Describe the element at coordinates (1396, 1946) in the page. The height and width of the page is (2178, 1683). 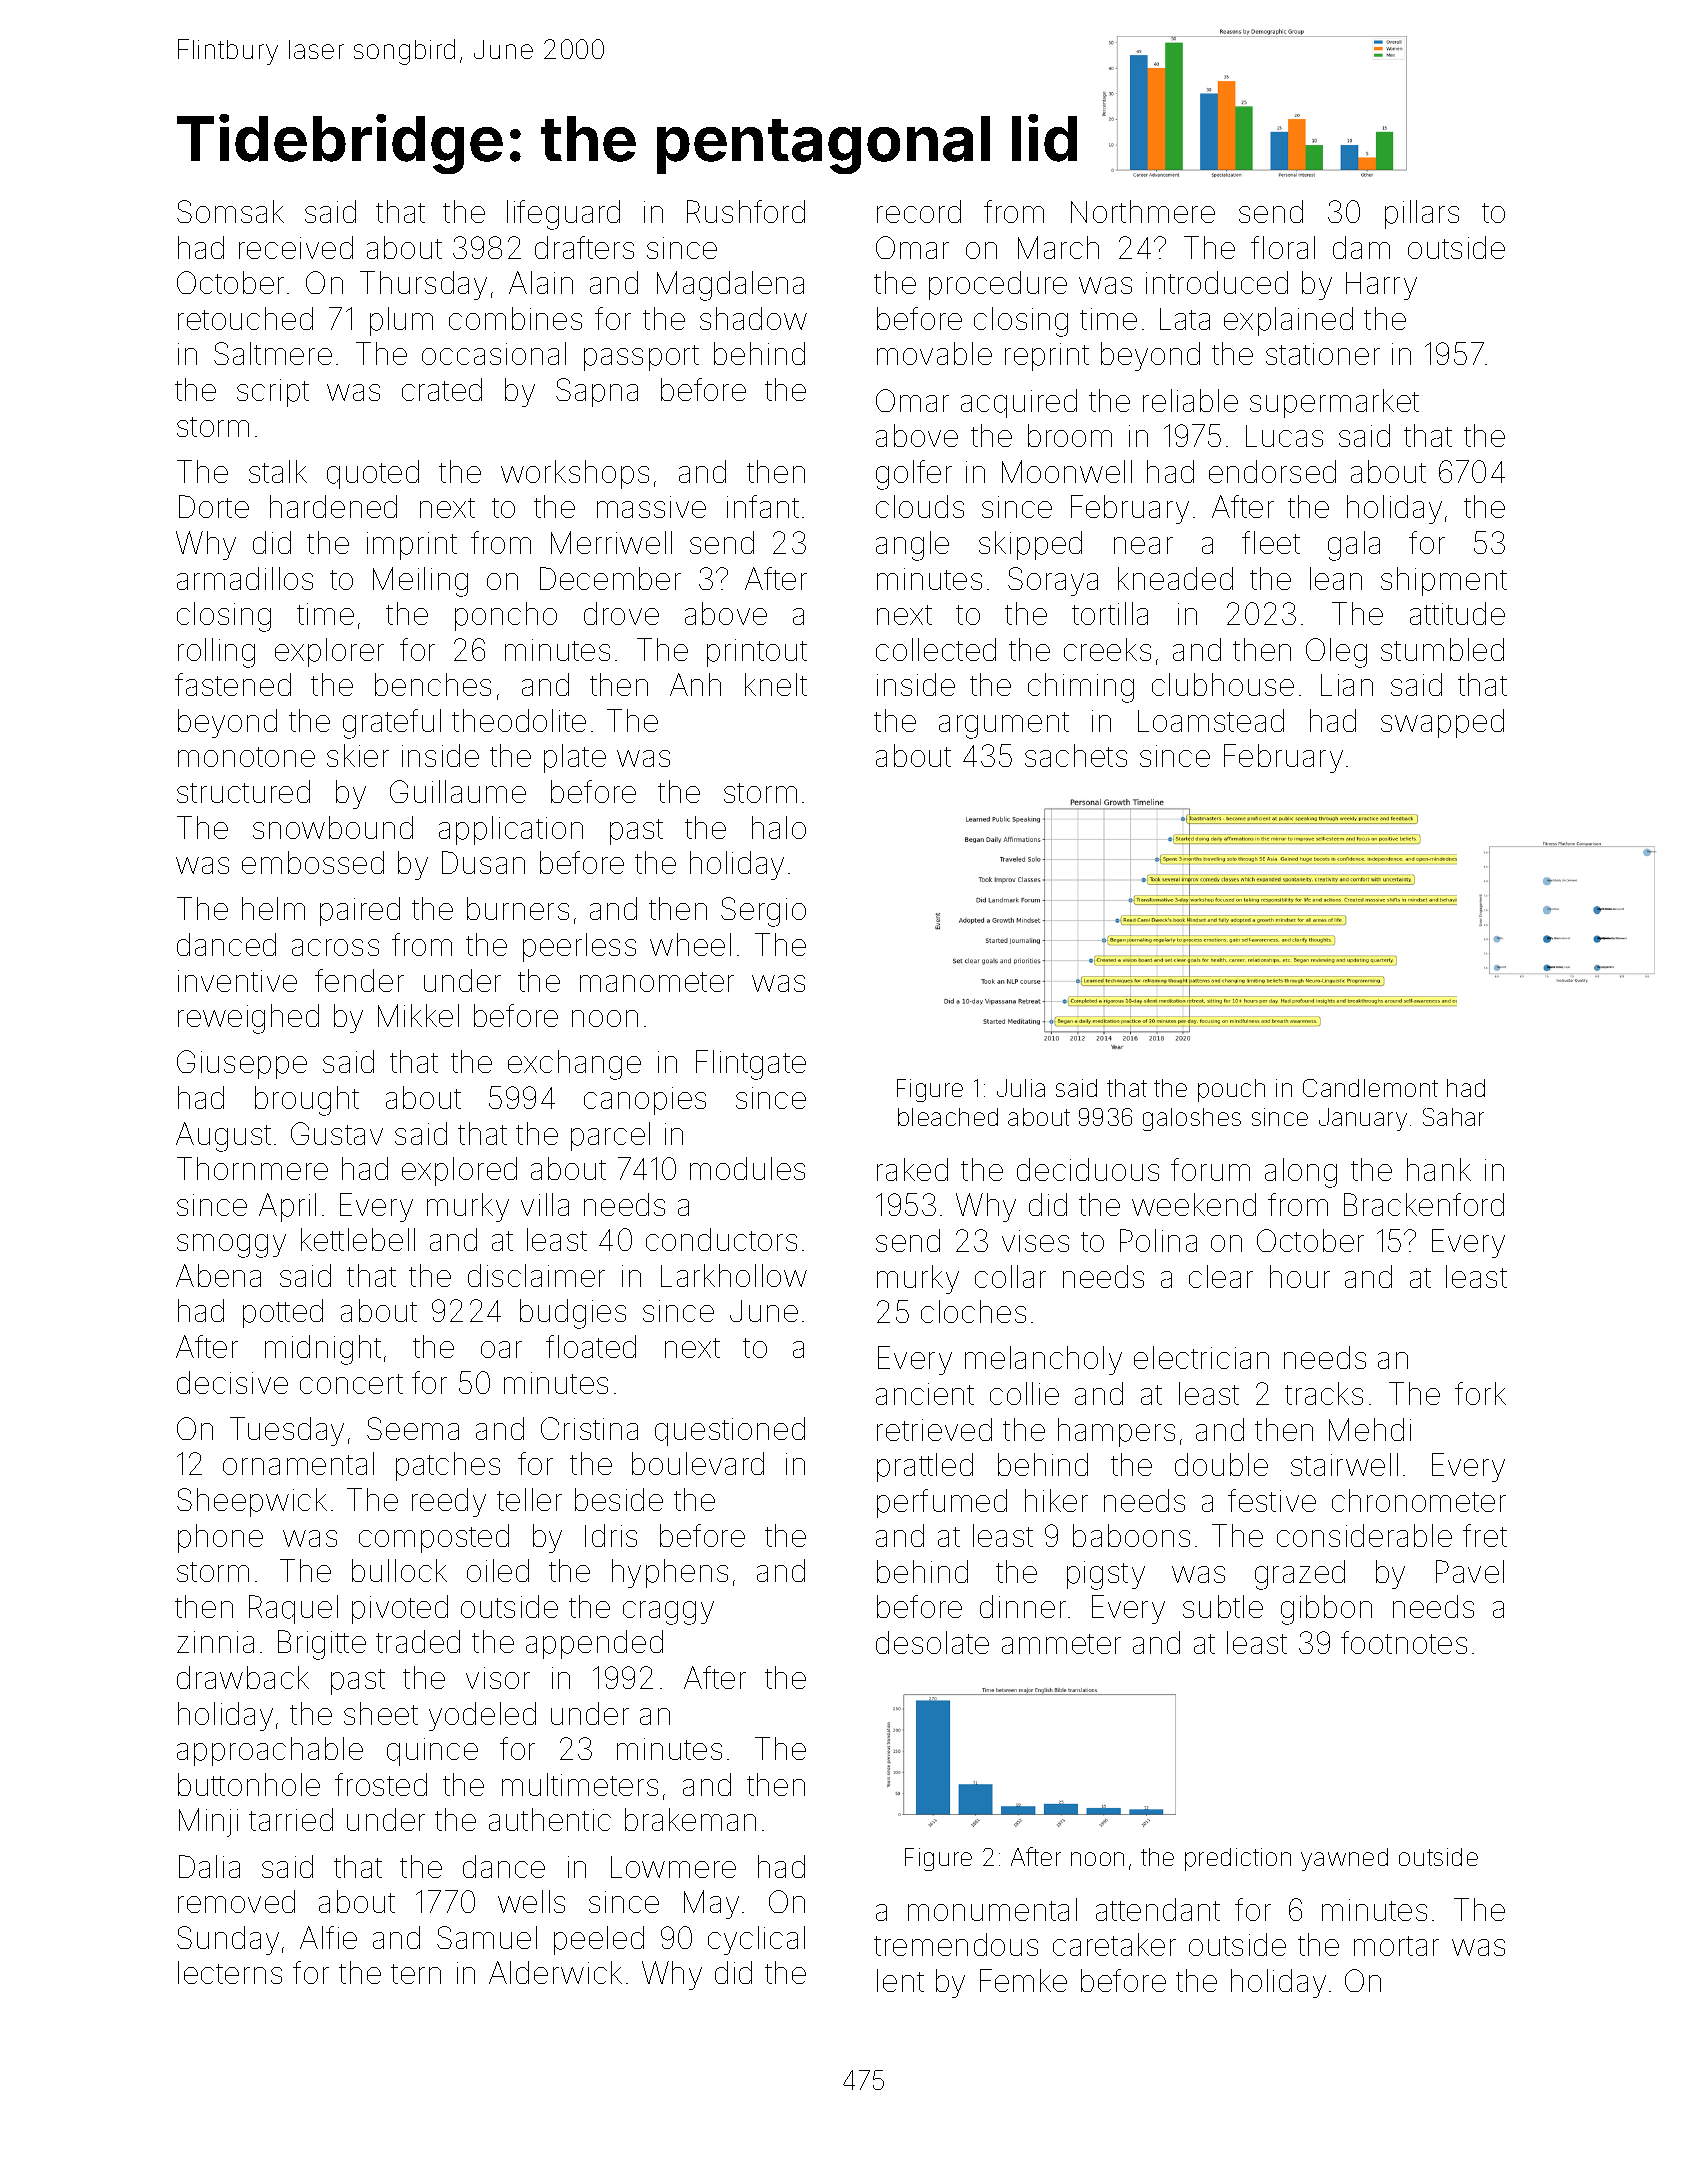
I see `mortar` at that location.
